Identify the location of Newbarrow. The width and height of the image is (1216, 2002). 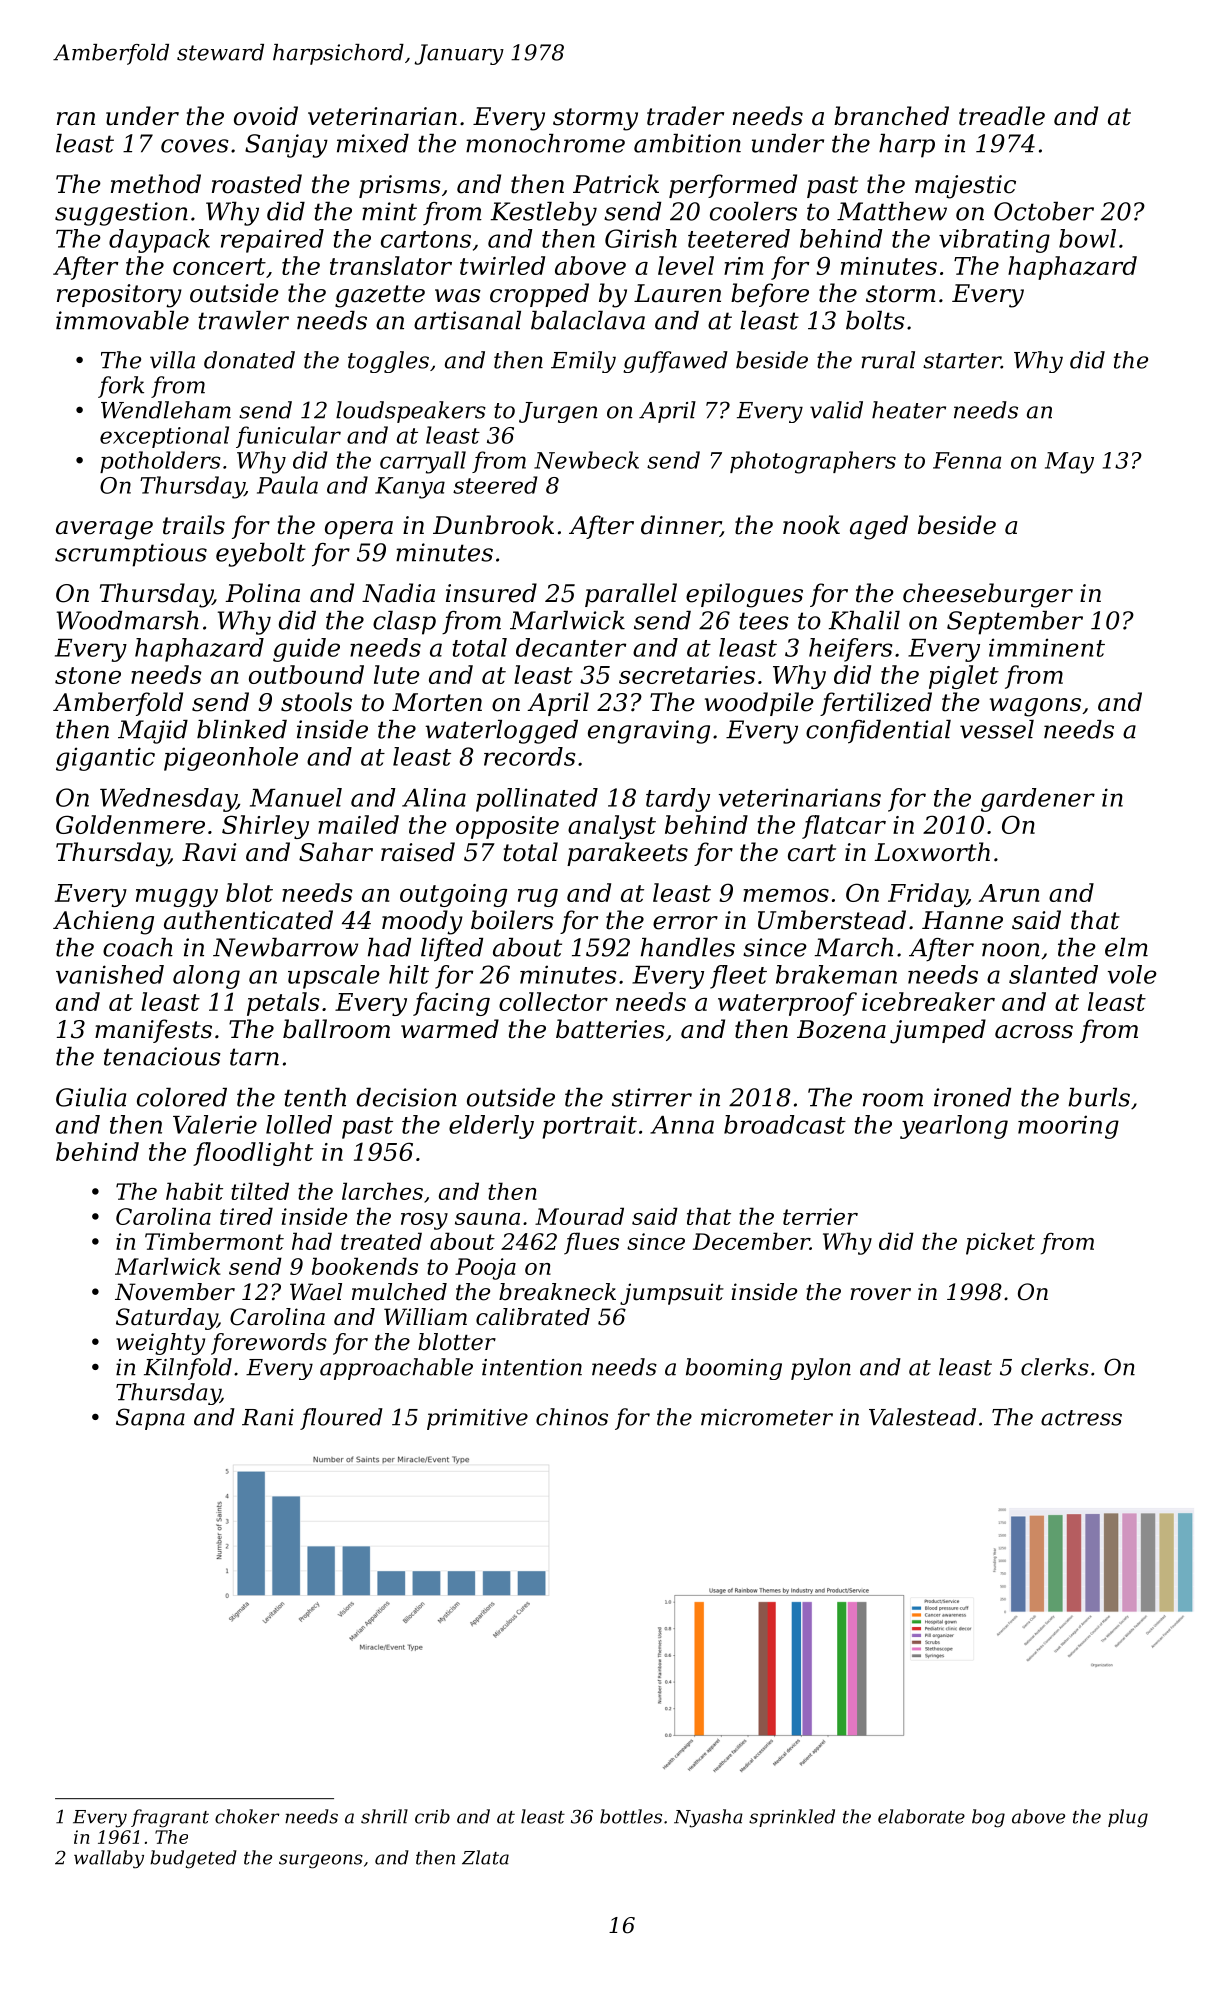
(285, 947).
